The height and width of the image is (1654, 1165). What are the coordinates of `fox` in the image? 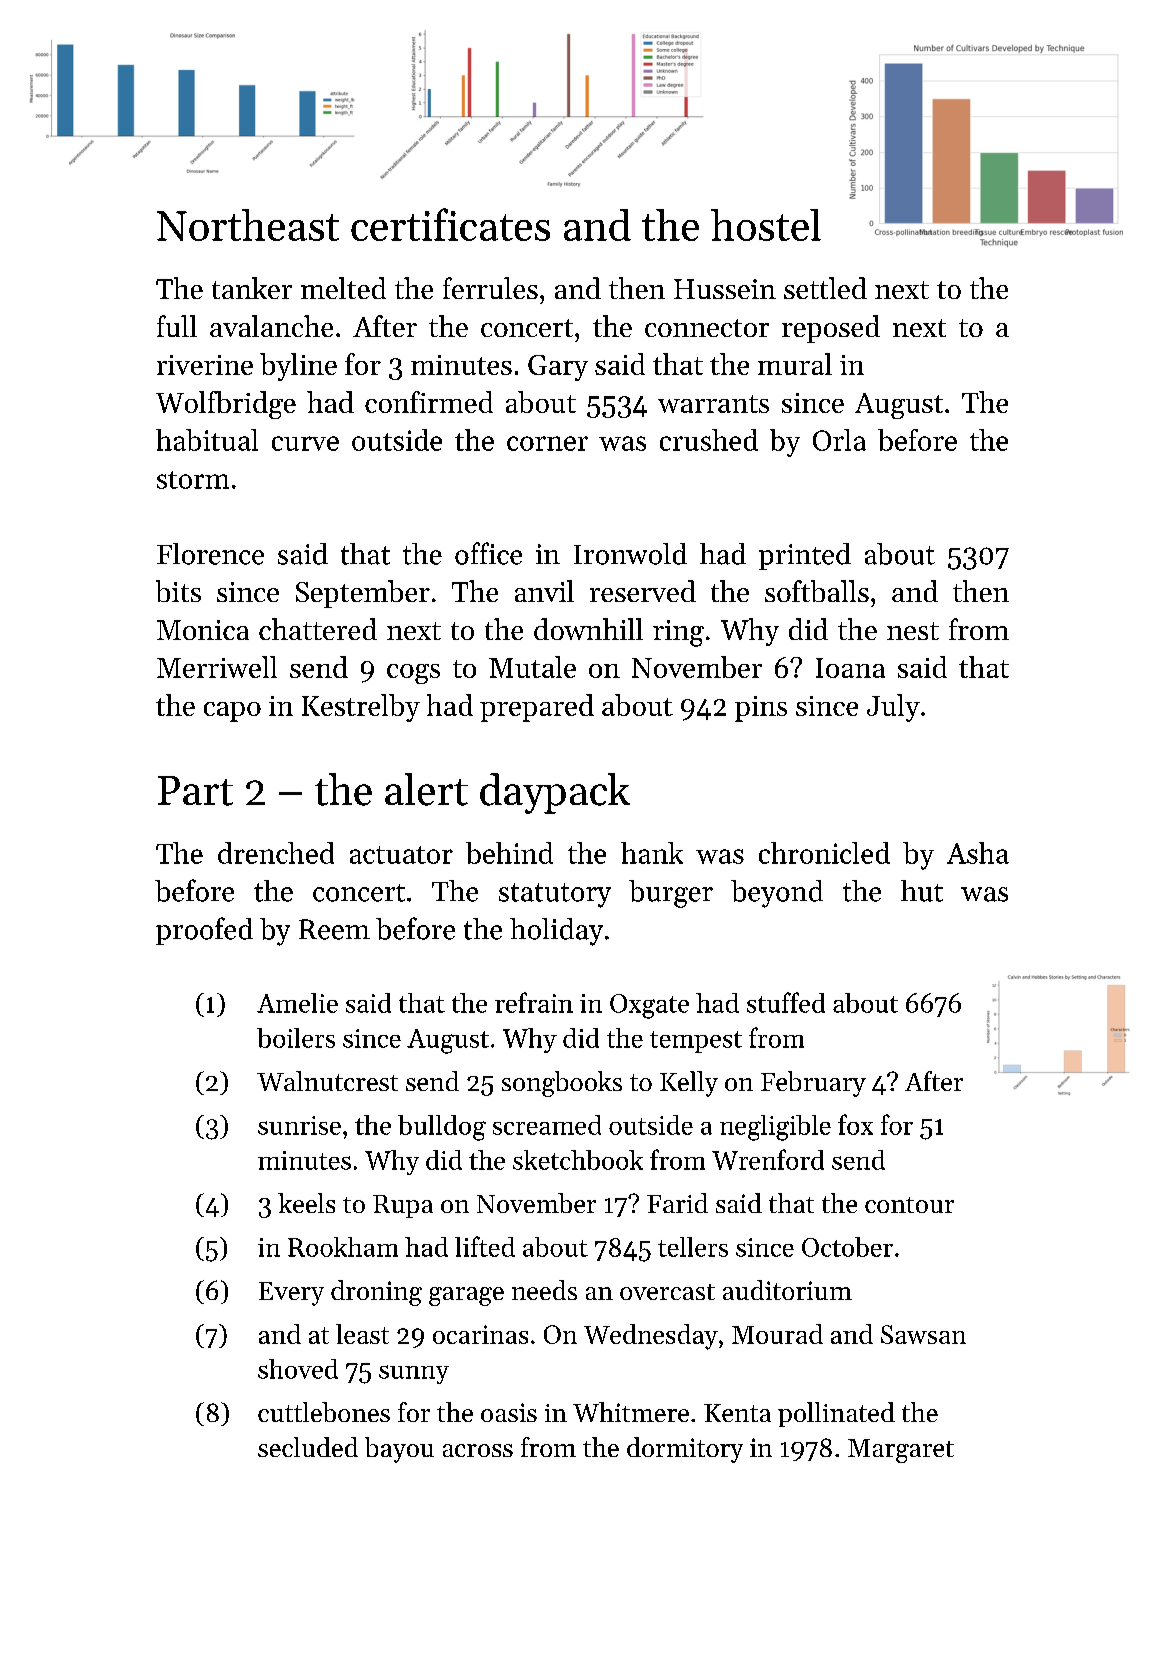 It's located at (855, 1124).
